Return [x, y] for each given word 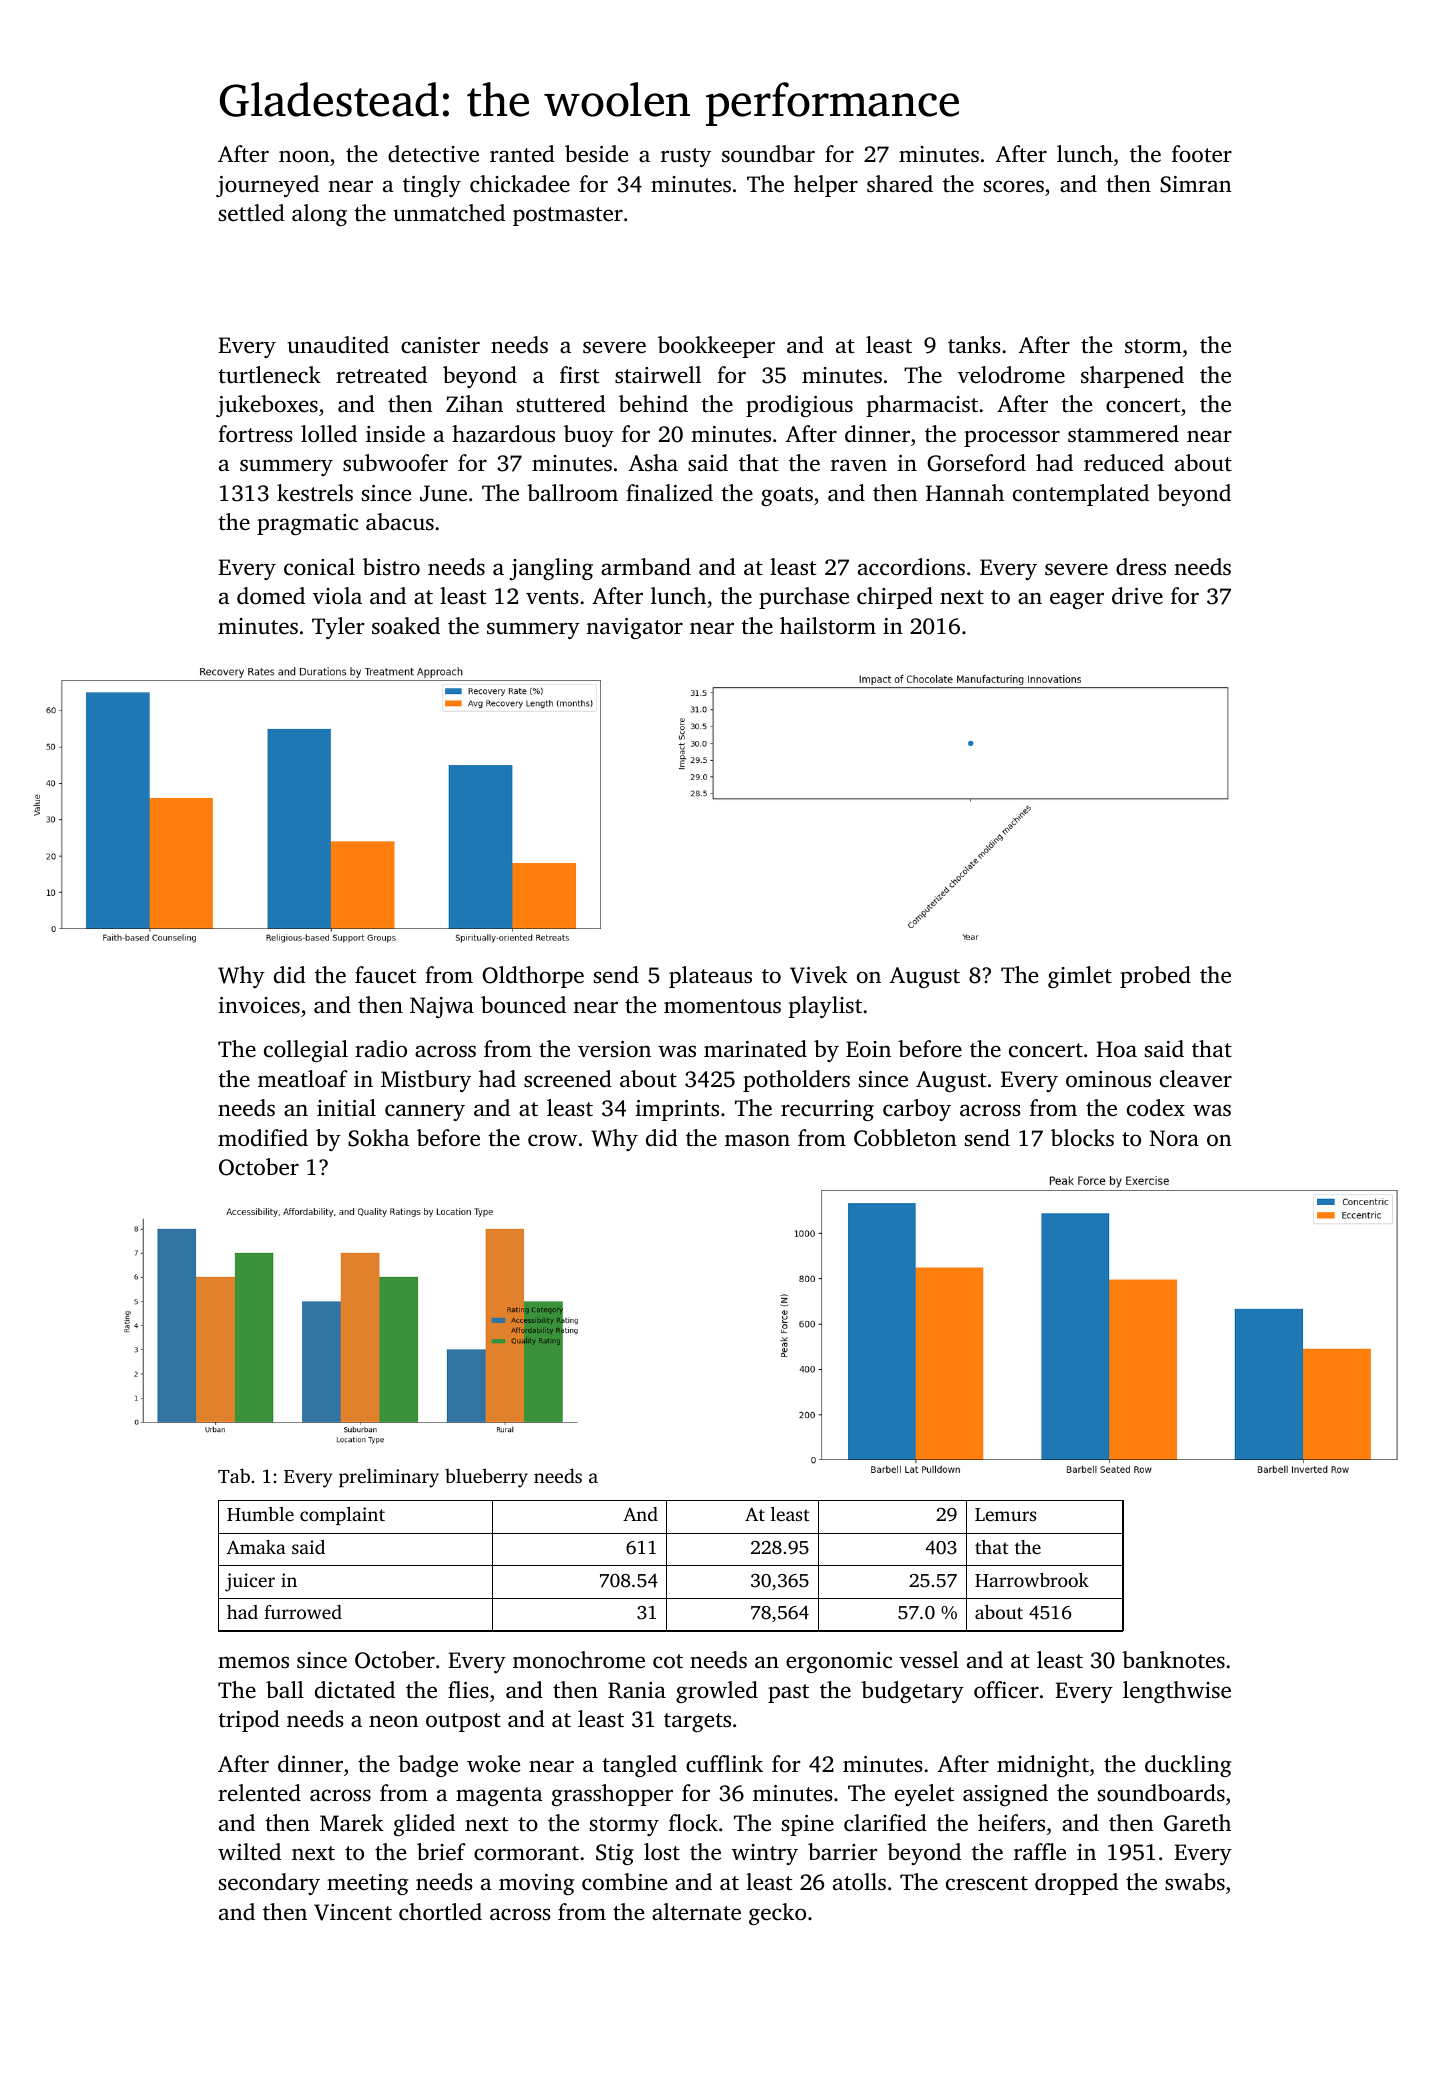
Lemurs [1005, 1514]
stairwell [658, 374]
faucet [385, 975]
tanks [974, 344]
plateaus [710, 977]
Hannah [965, 492]
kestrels [315, 493]
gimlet [1080, 977]
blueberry [486, 1478]
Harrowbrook [1032, 1580]
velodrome [1011, 374]
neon [394, 1721]
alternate [696, 1912]
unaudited [338, 345]
